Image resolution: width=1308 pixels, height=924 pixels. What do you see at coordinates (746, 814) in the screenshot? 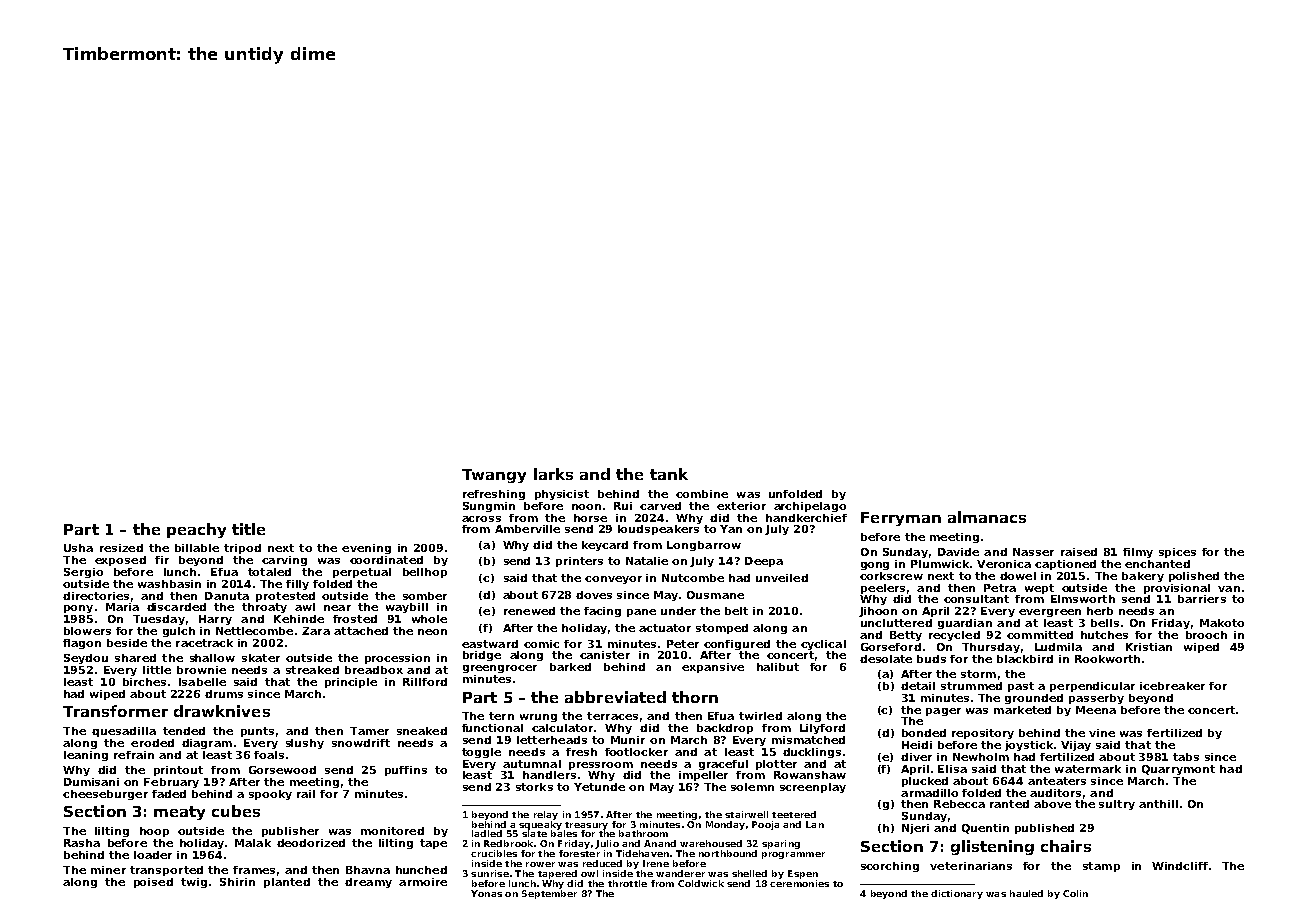
I see `stairwell` at bounding box center [746, 814].
